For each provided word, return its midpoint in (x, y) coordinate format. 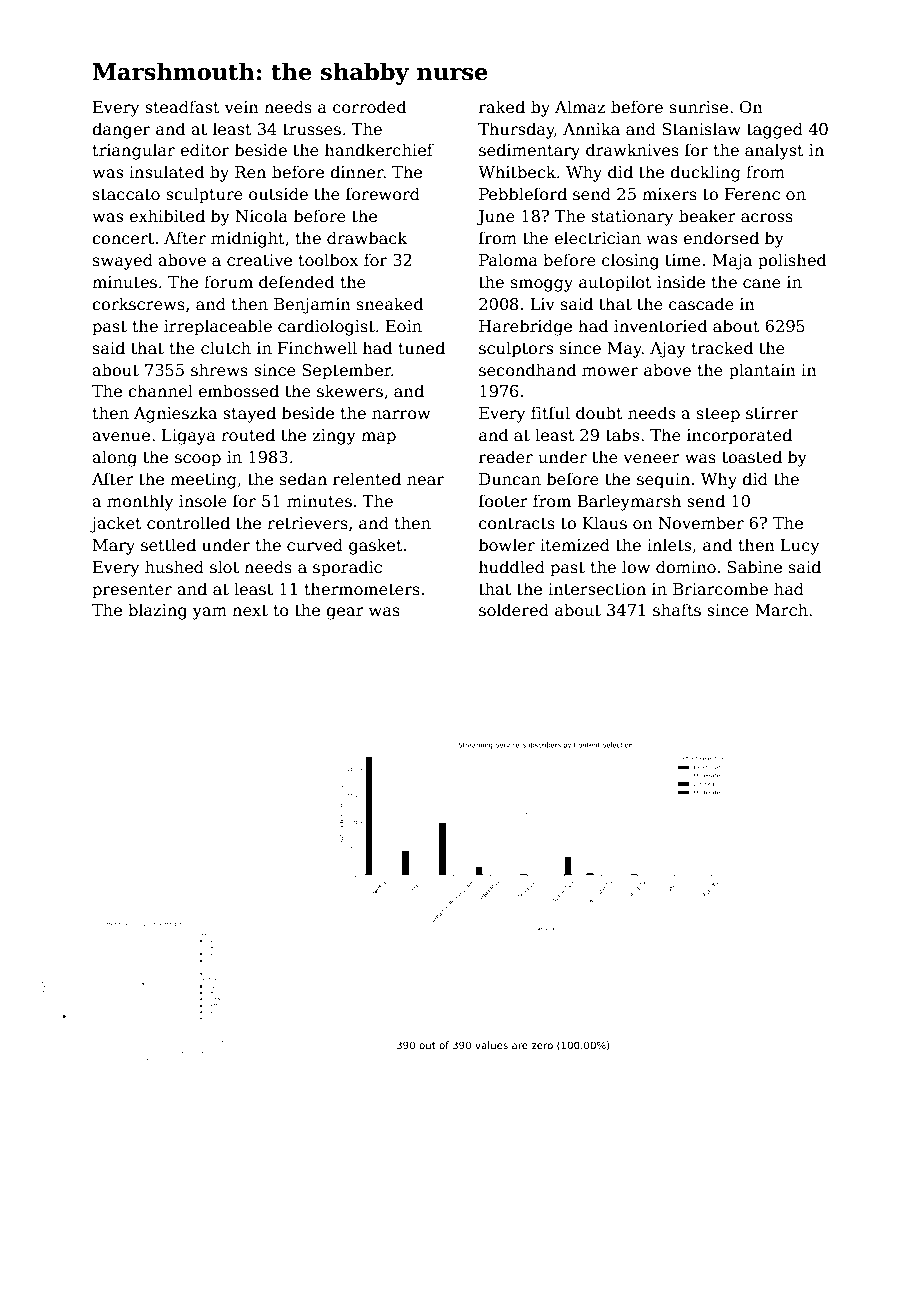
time (683, 260)
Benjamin (312, 306)
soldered (514, 610)
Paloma (508, 259)
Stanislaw (701, 129)
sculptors (516, 349)
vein (242, 107)
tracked (722, 348)
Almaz (580, 106)
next (250, 611)
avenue (121, 437)
